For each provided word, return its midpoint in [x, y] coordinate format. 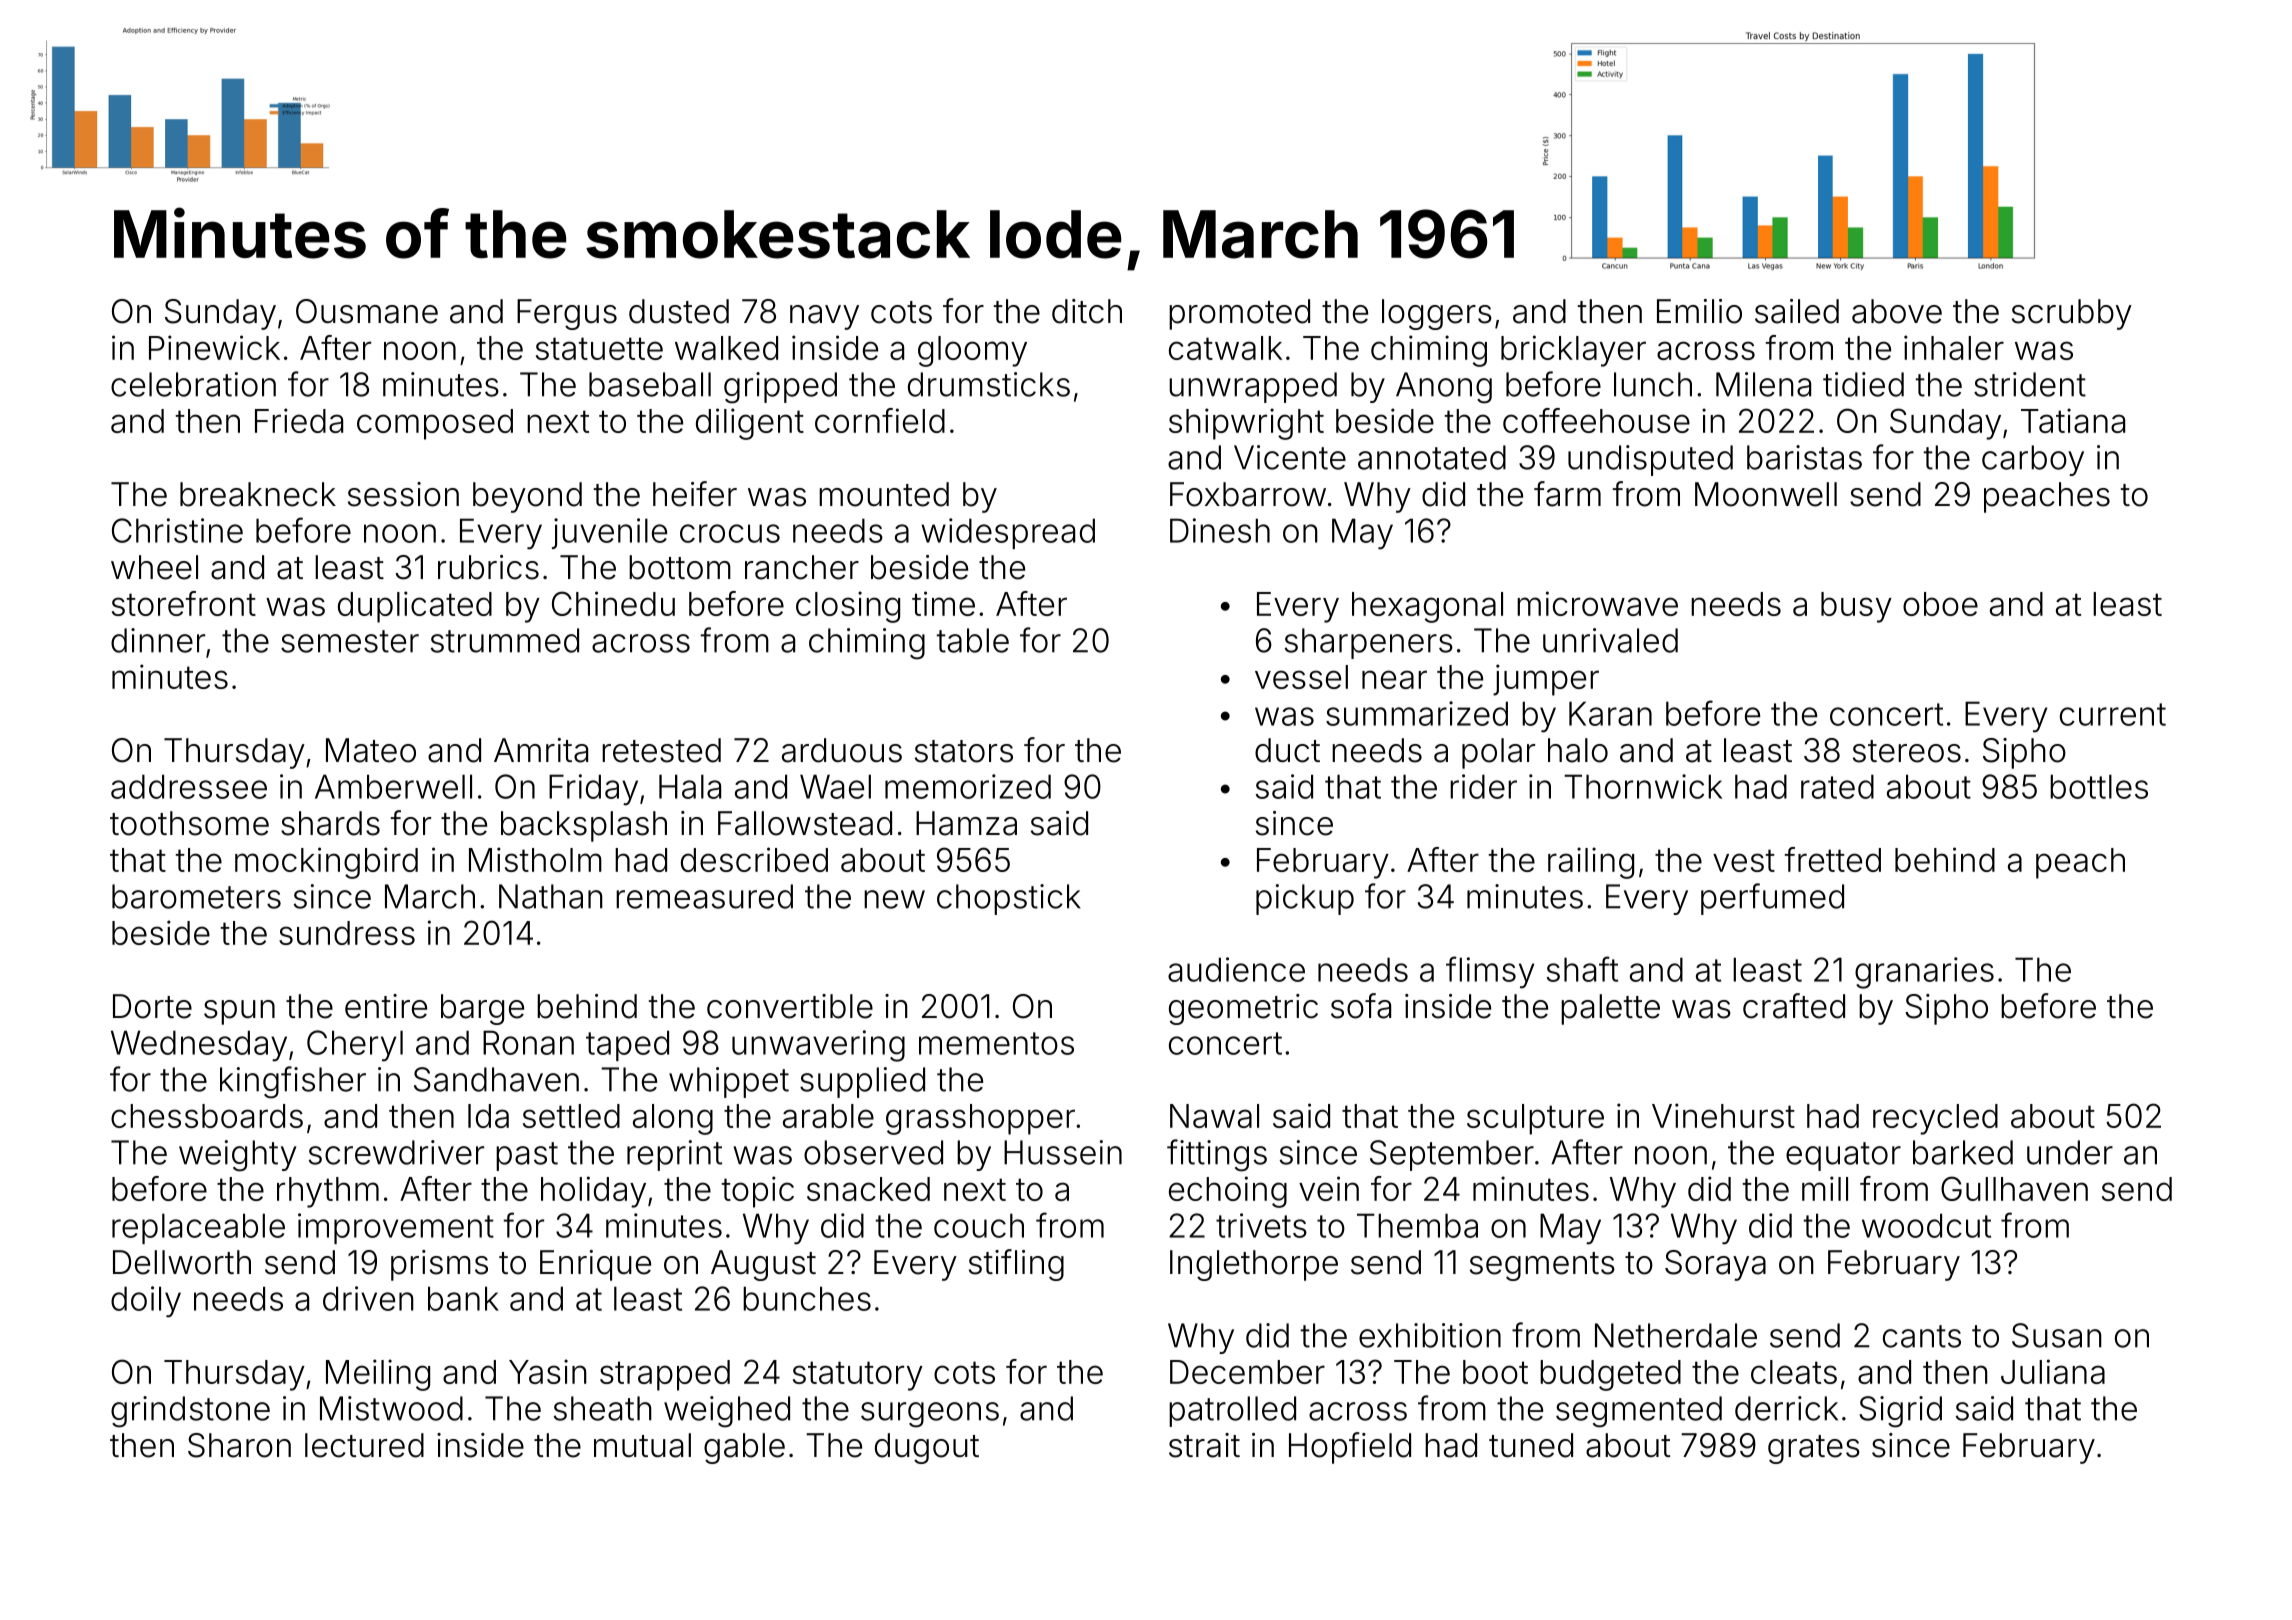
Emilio [1699, 311]
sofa [1361, 1006]
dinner [158, 640]
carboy [2033, 460]
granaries [1924, 973]
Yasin [548, 1371]
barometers [196, 896]
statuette [599, 348]
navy [824, 317]
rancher [802, 567]
